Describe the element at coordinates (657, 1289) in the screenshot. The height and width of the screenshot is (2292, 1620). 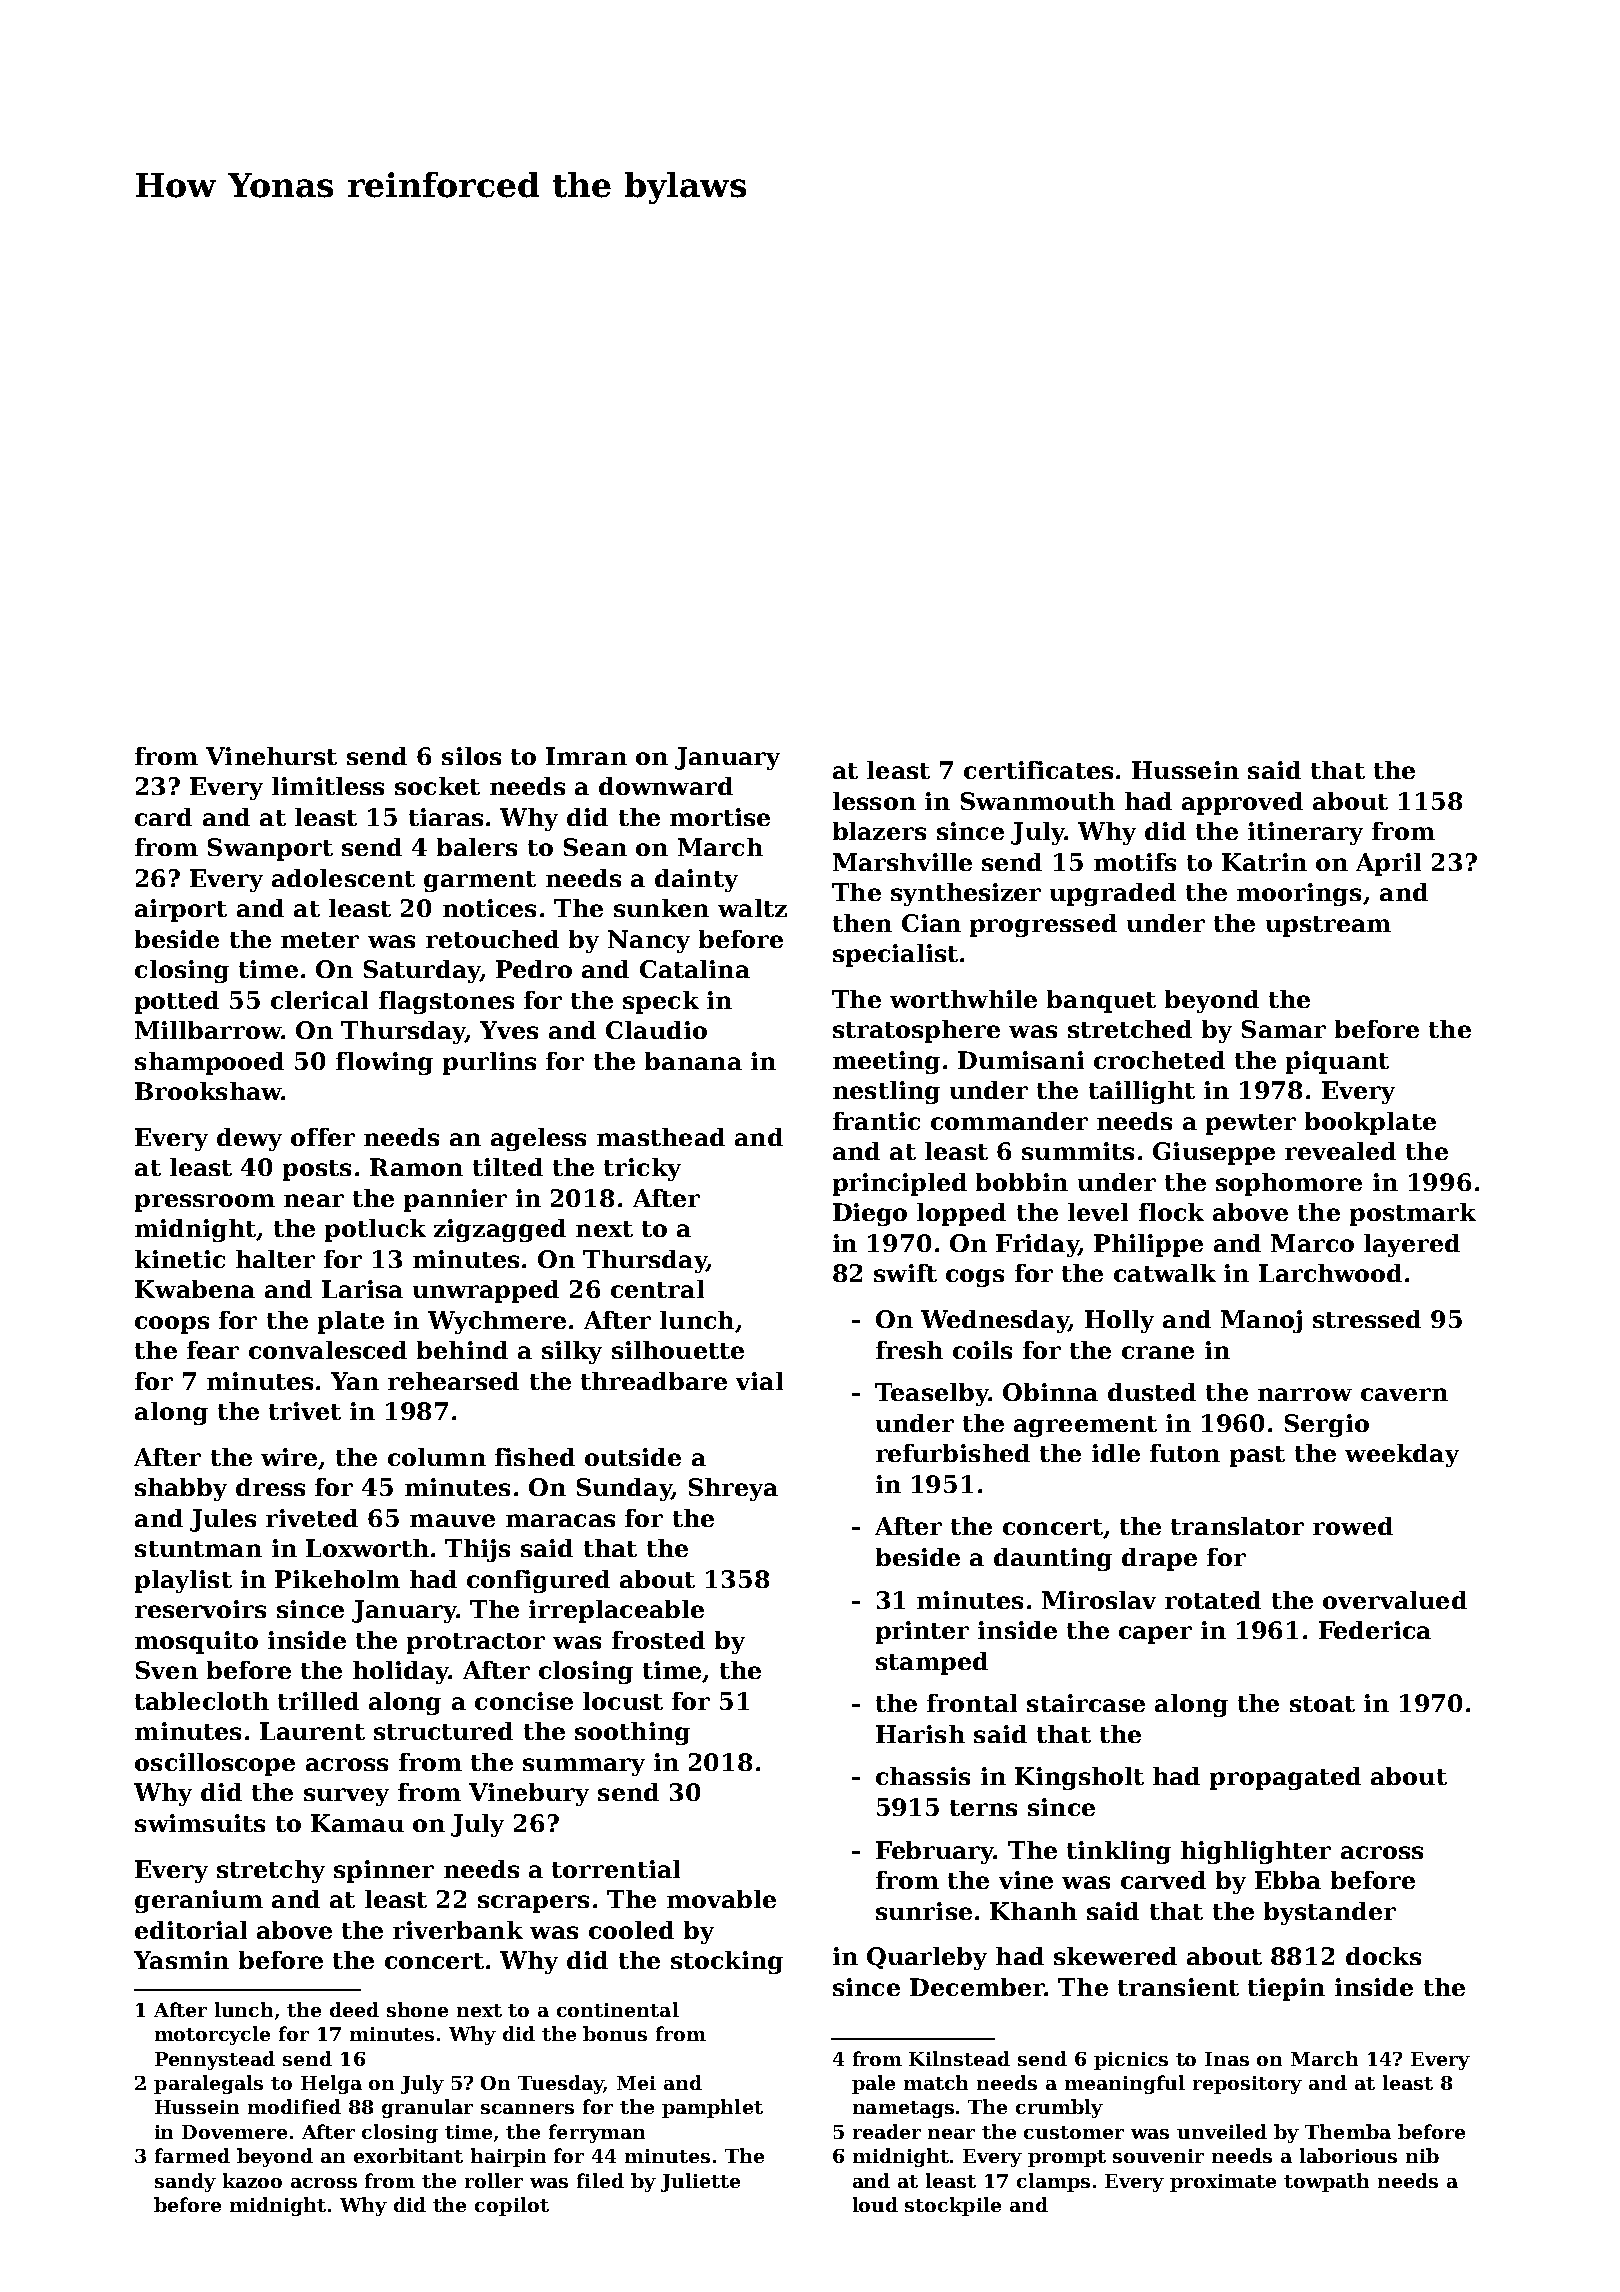
I see `central` at that location.
